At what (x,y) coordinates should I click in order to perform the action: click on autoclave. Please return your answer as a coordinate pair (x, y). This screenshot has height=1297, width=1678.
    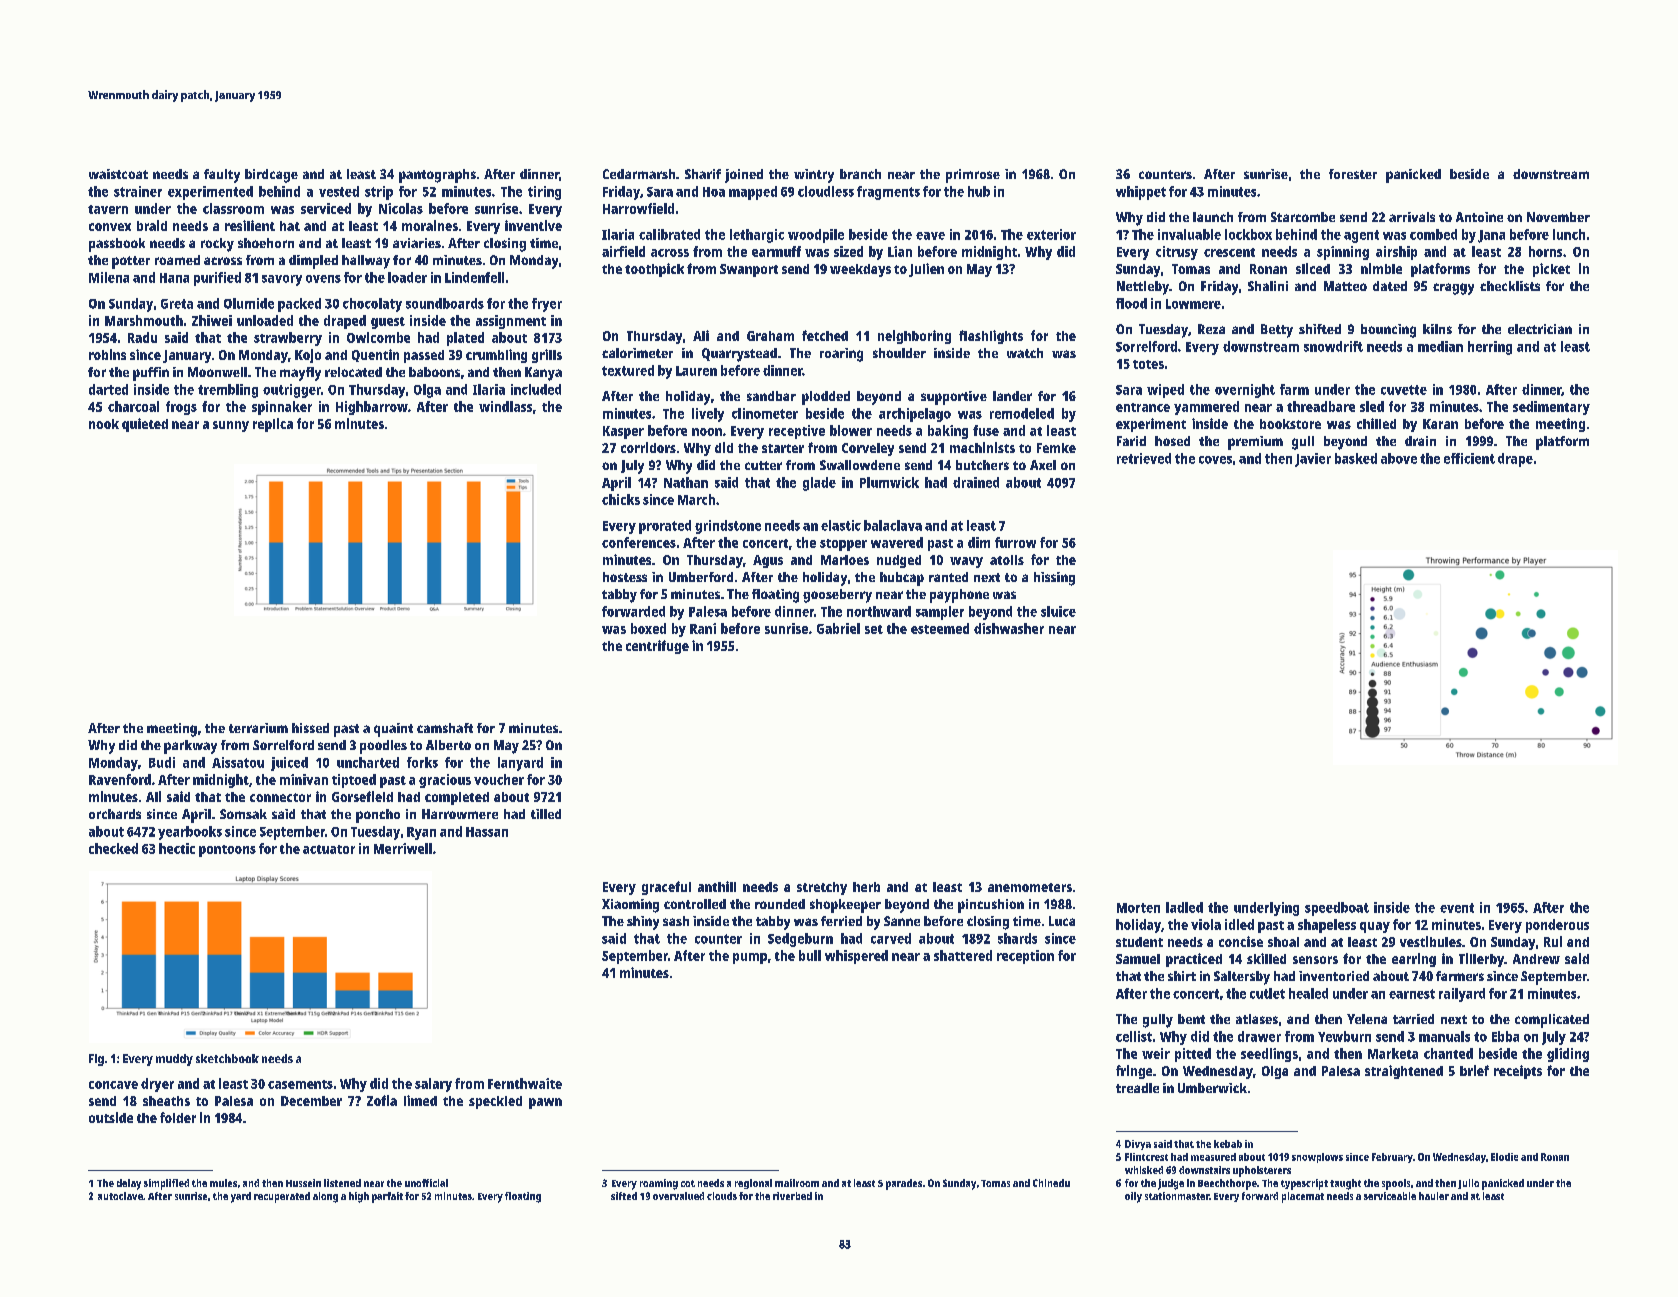
    Looking at the image, I should click on (120, 1196).
